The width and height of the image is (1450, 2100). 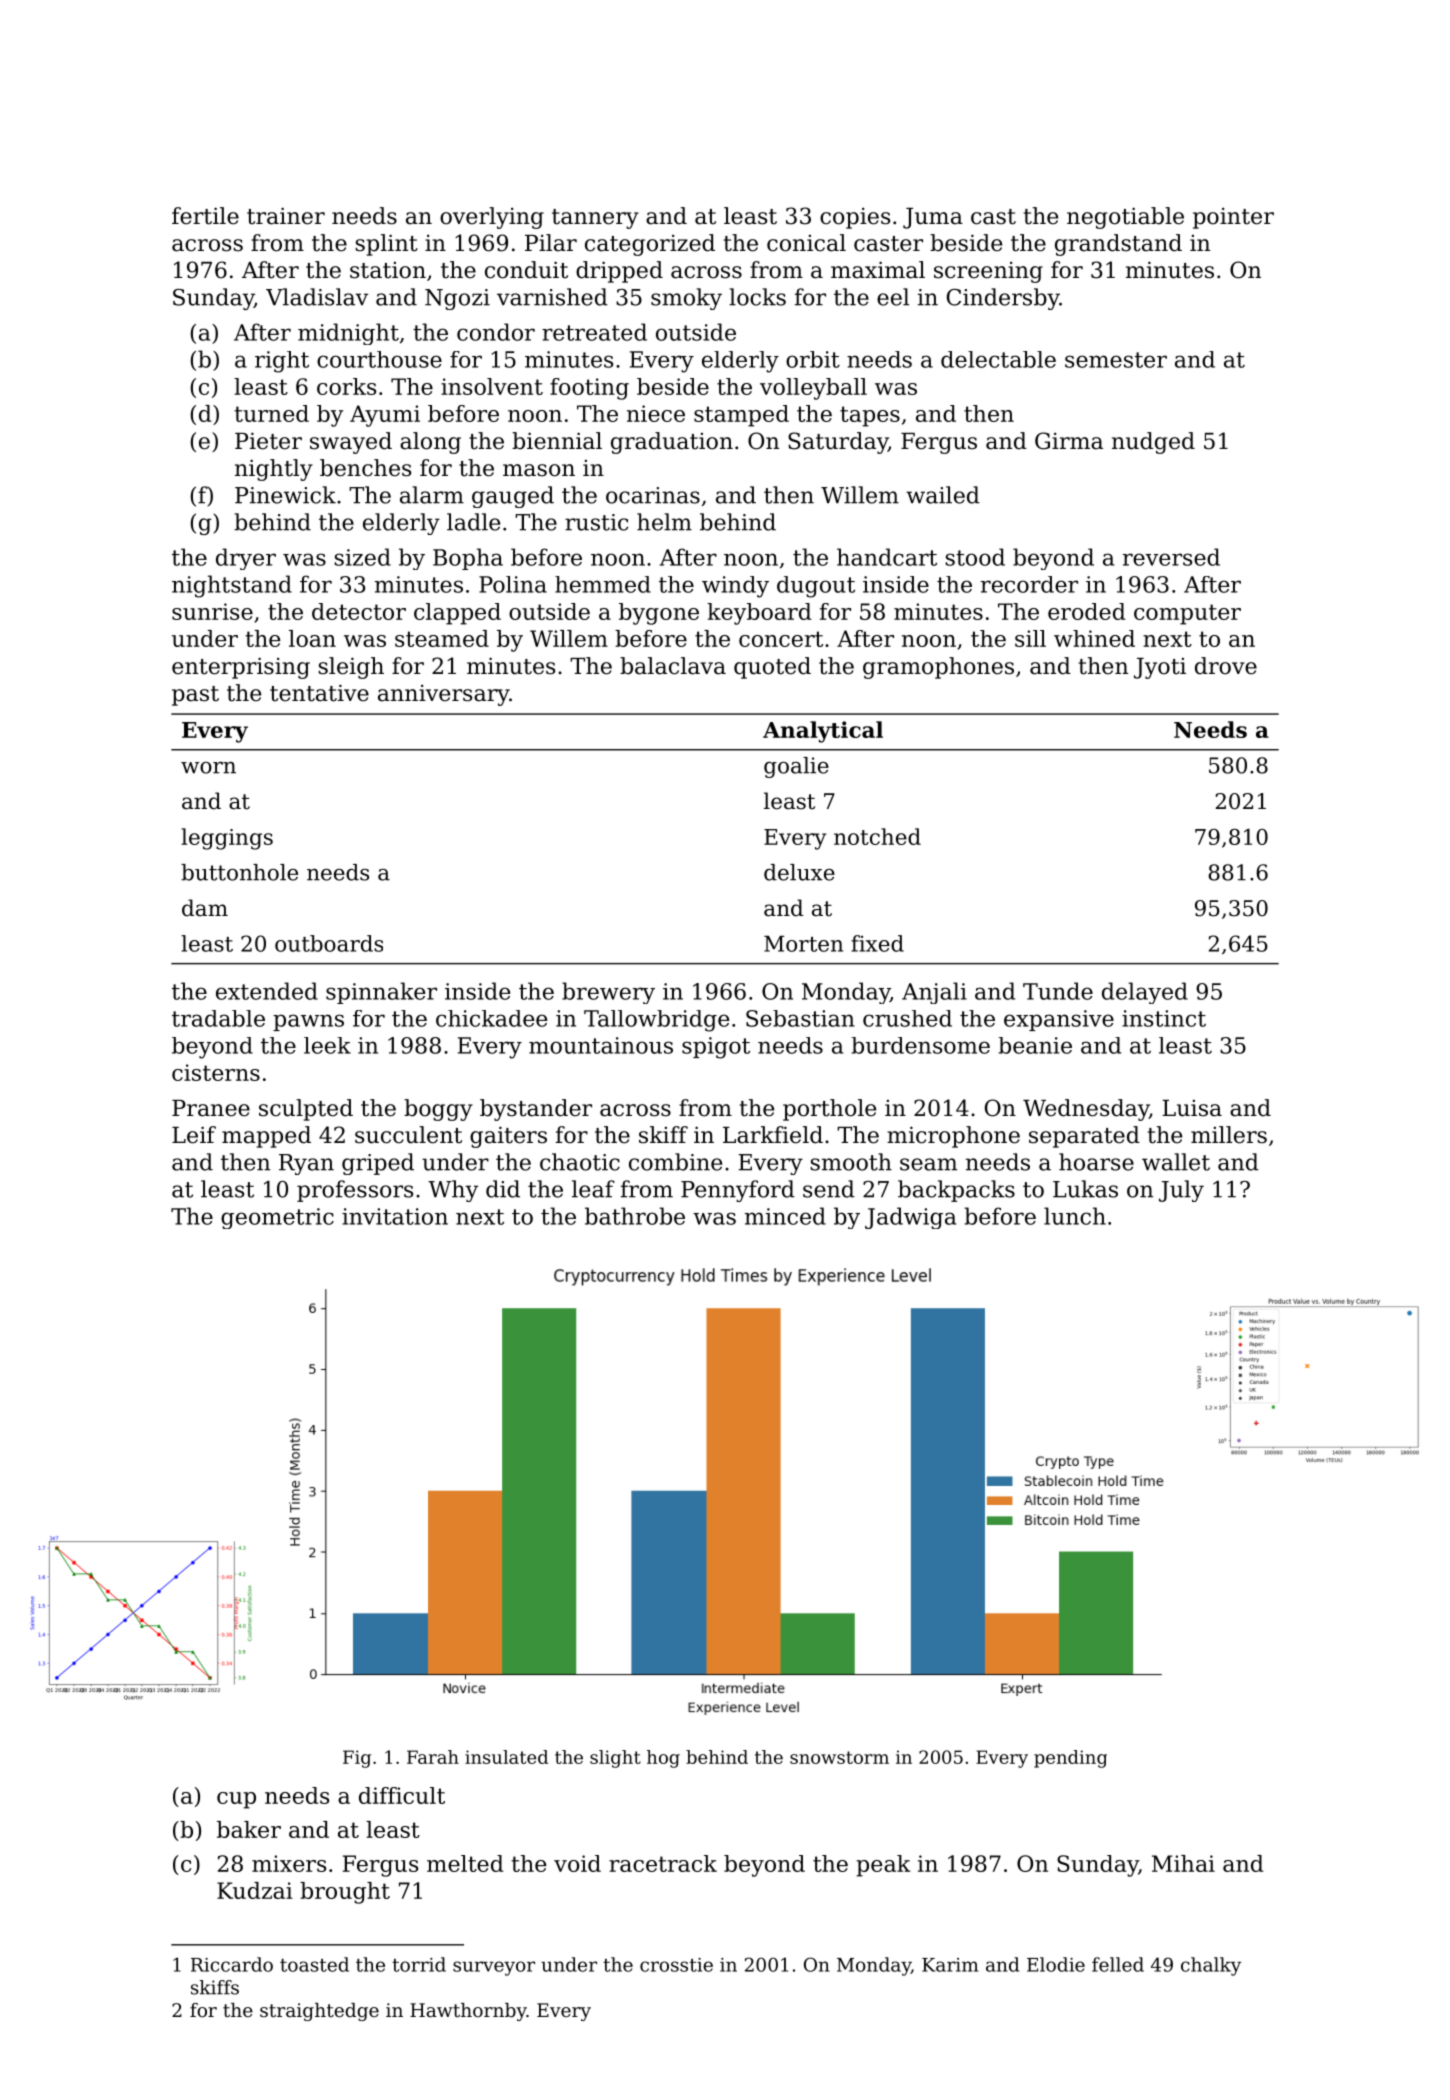 What do you see at coordinates (1211, 1966) in the image?
I see `chalky` at bounding box center [1211, 1966].
